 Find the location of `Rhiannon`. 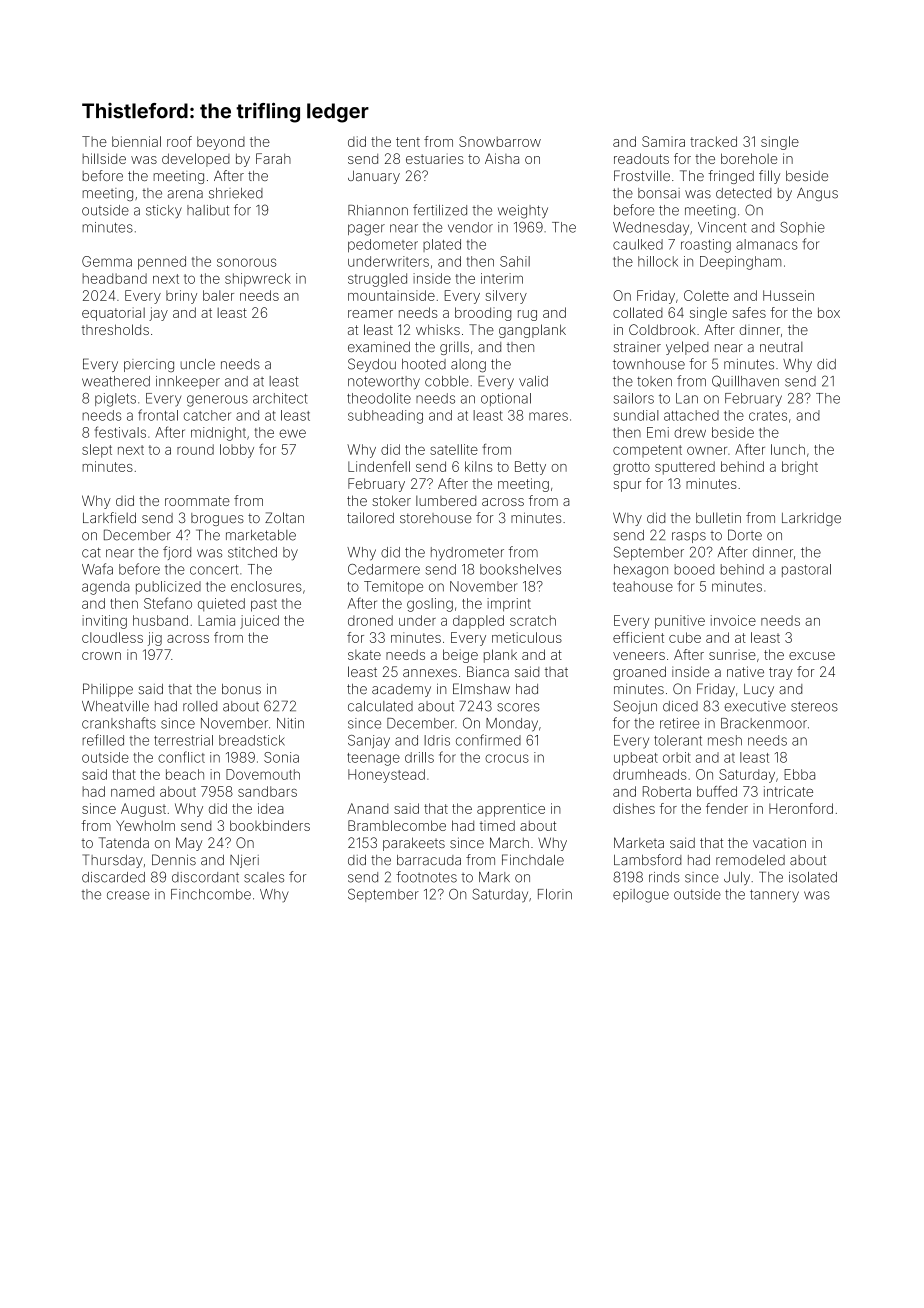

Rhiannon is located at coordinates (378, 210).
